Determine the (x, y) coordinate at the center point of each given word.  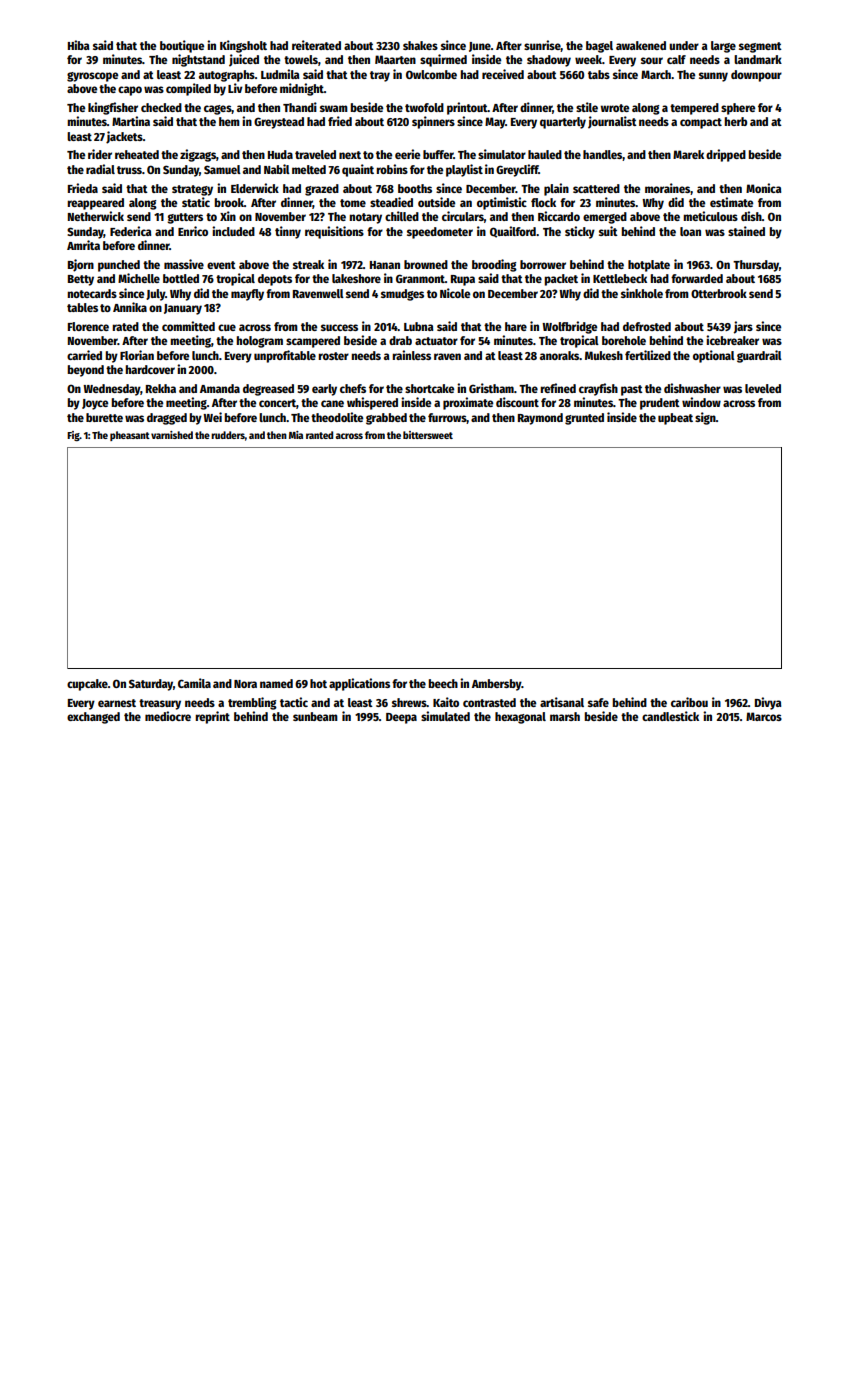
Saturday (151, 685)
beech (443, 683)
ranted (319, 435)
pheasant (130, 436)
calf (676, 59)
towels (301, 59)
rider (100, 154)
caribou (689, 702)
